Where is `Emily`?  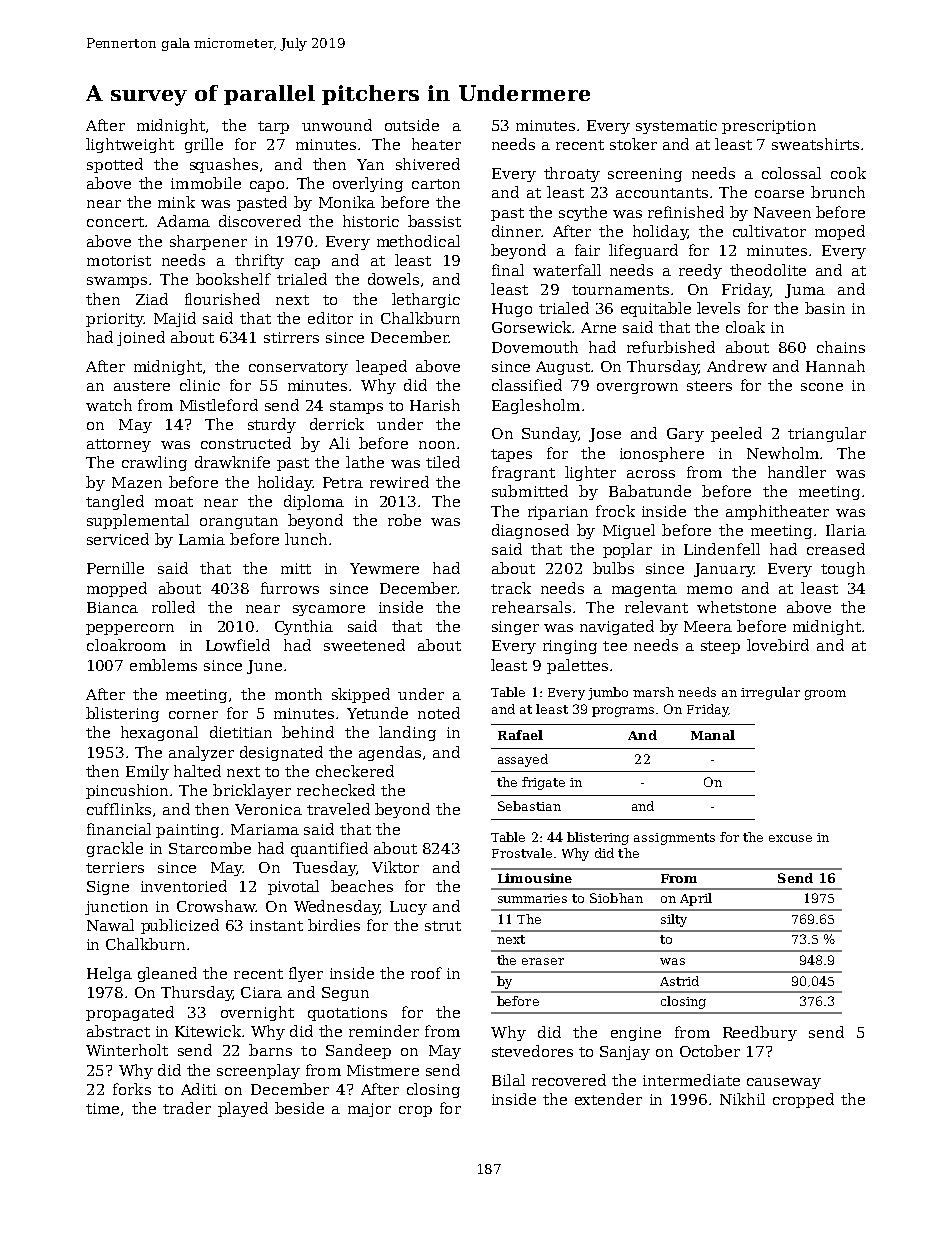 Emily is located at coordinates (147, 772).
